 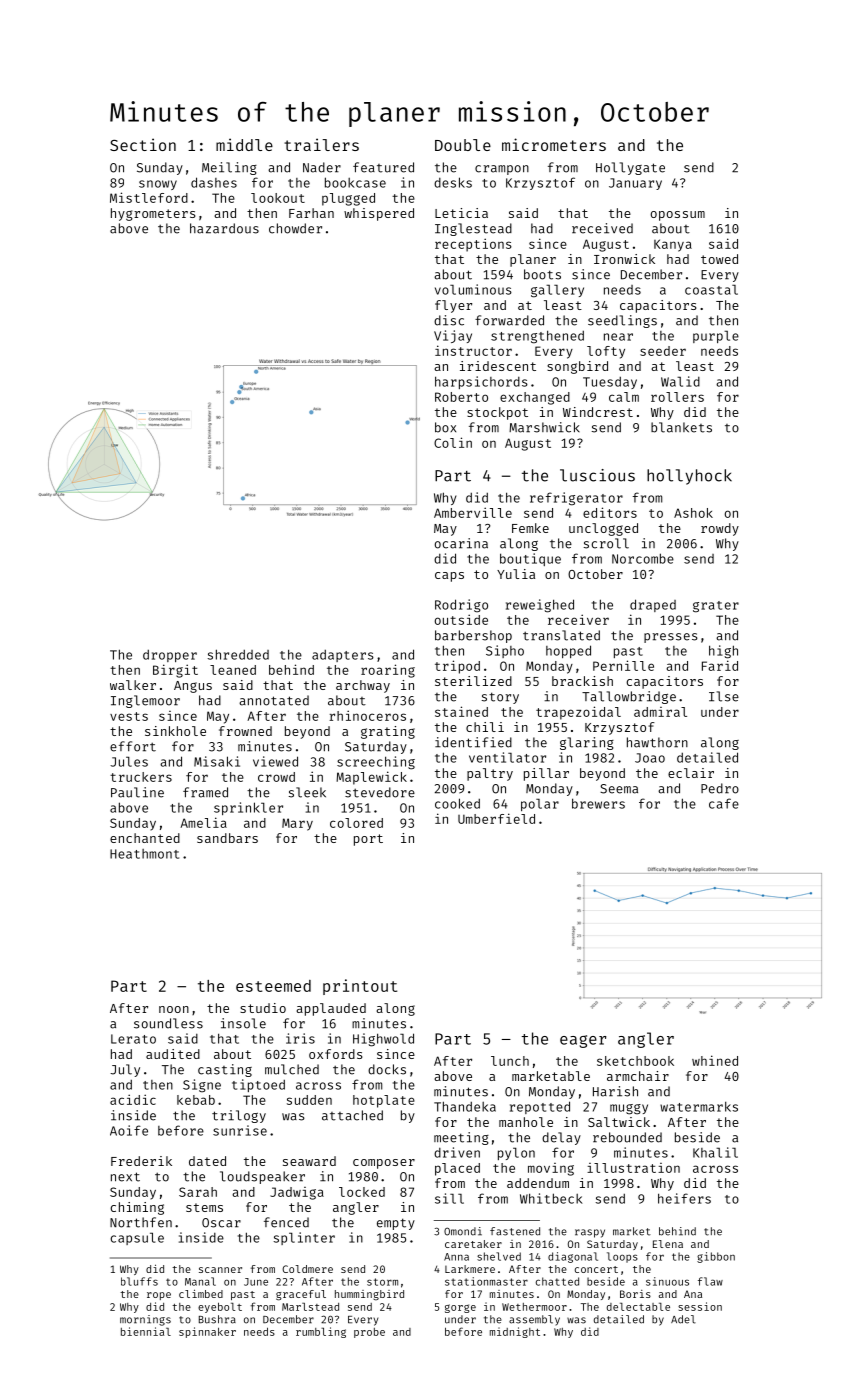 What do you see at coordinates (224, 228) in the screenshot?
I see `hazardous` at bounding box center [224, 228].
